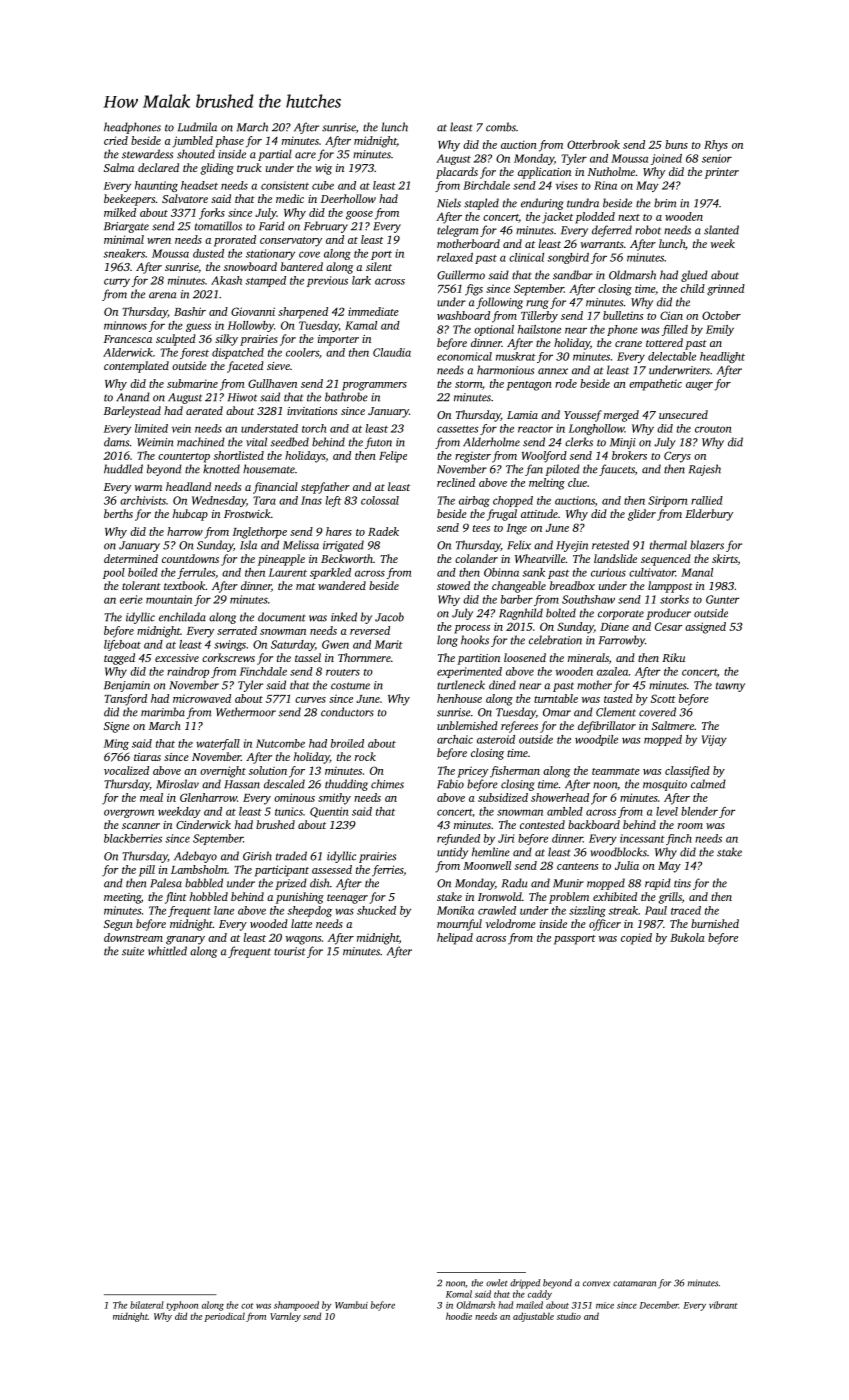  What do you see at coordinates (525, 1284) in the screenshot?
I see `dripped` at bounding box center [525, 1284].
